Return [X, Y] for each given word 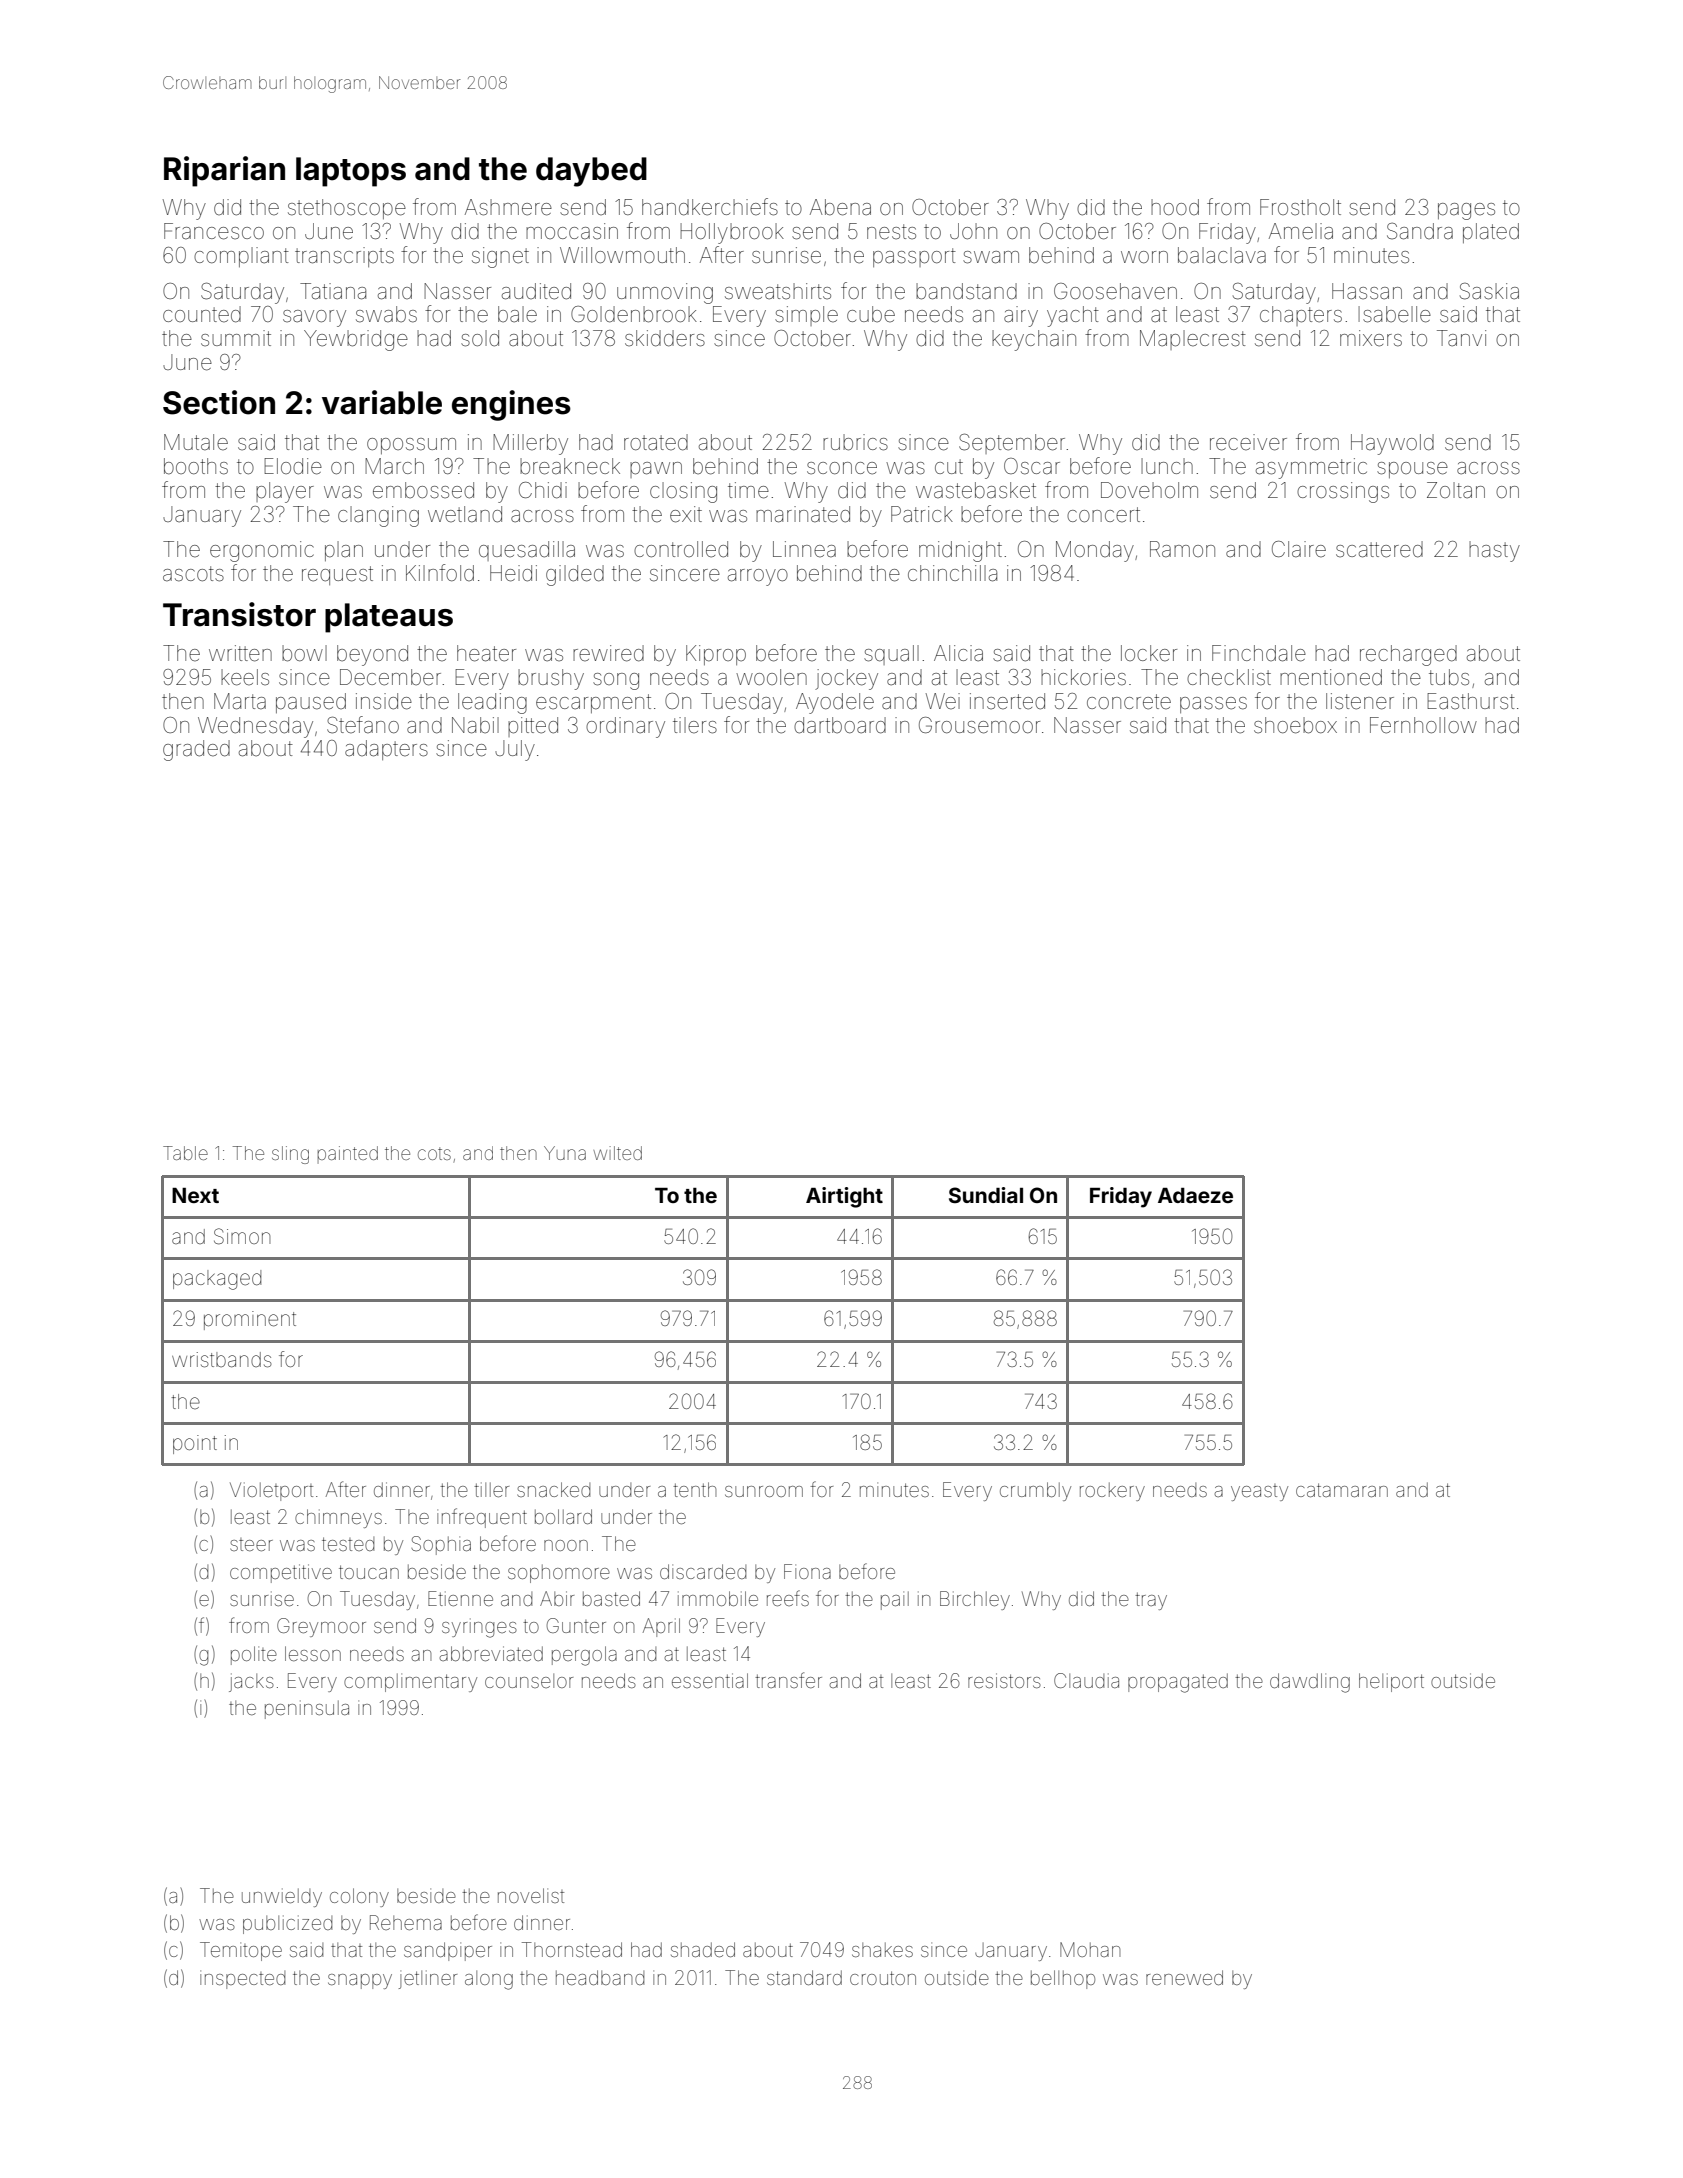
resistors [1004, 1680]
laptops [351, 172]
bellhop [1063, 1979]
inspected [242, 1979]
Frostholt [1300, 207]
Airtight [844, 1197]
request [337, 575]
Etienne [460, 1598]
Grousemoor [979, 725]
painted [348, 1154]
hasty [1494, 551]
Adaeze [1195, 1195]
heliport [1391, 1682]
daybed [591, 172]
